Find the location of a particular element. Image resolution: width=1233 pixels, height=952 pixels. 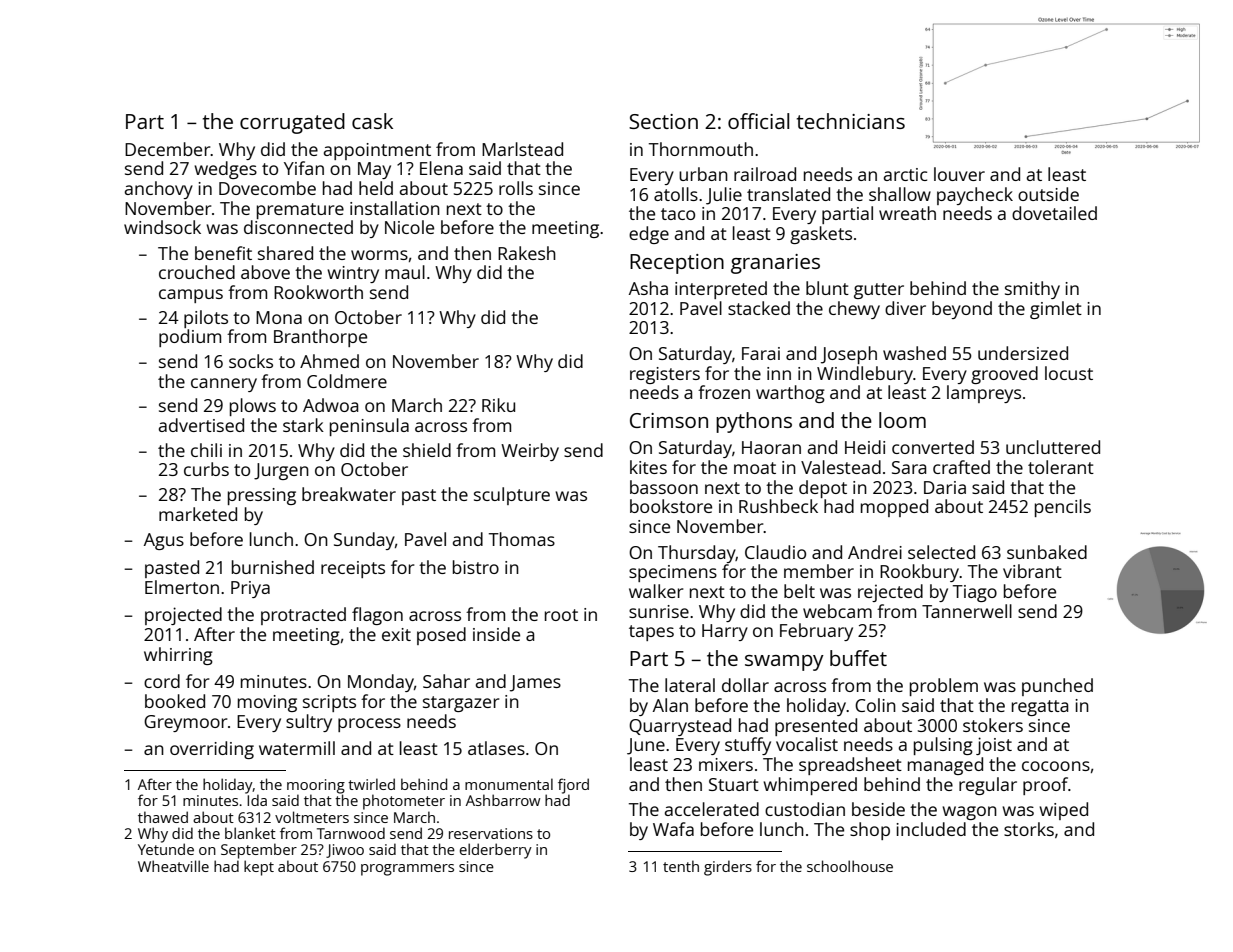

schoolhouse is located at coordinates (850, 866).
